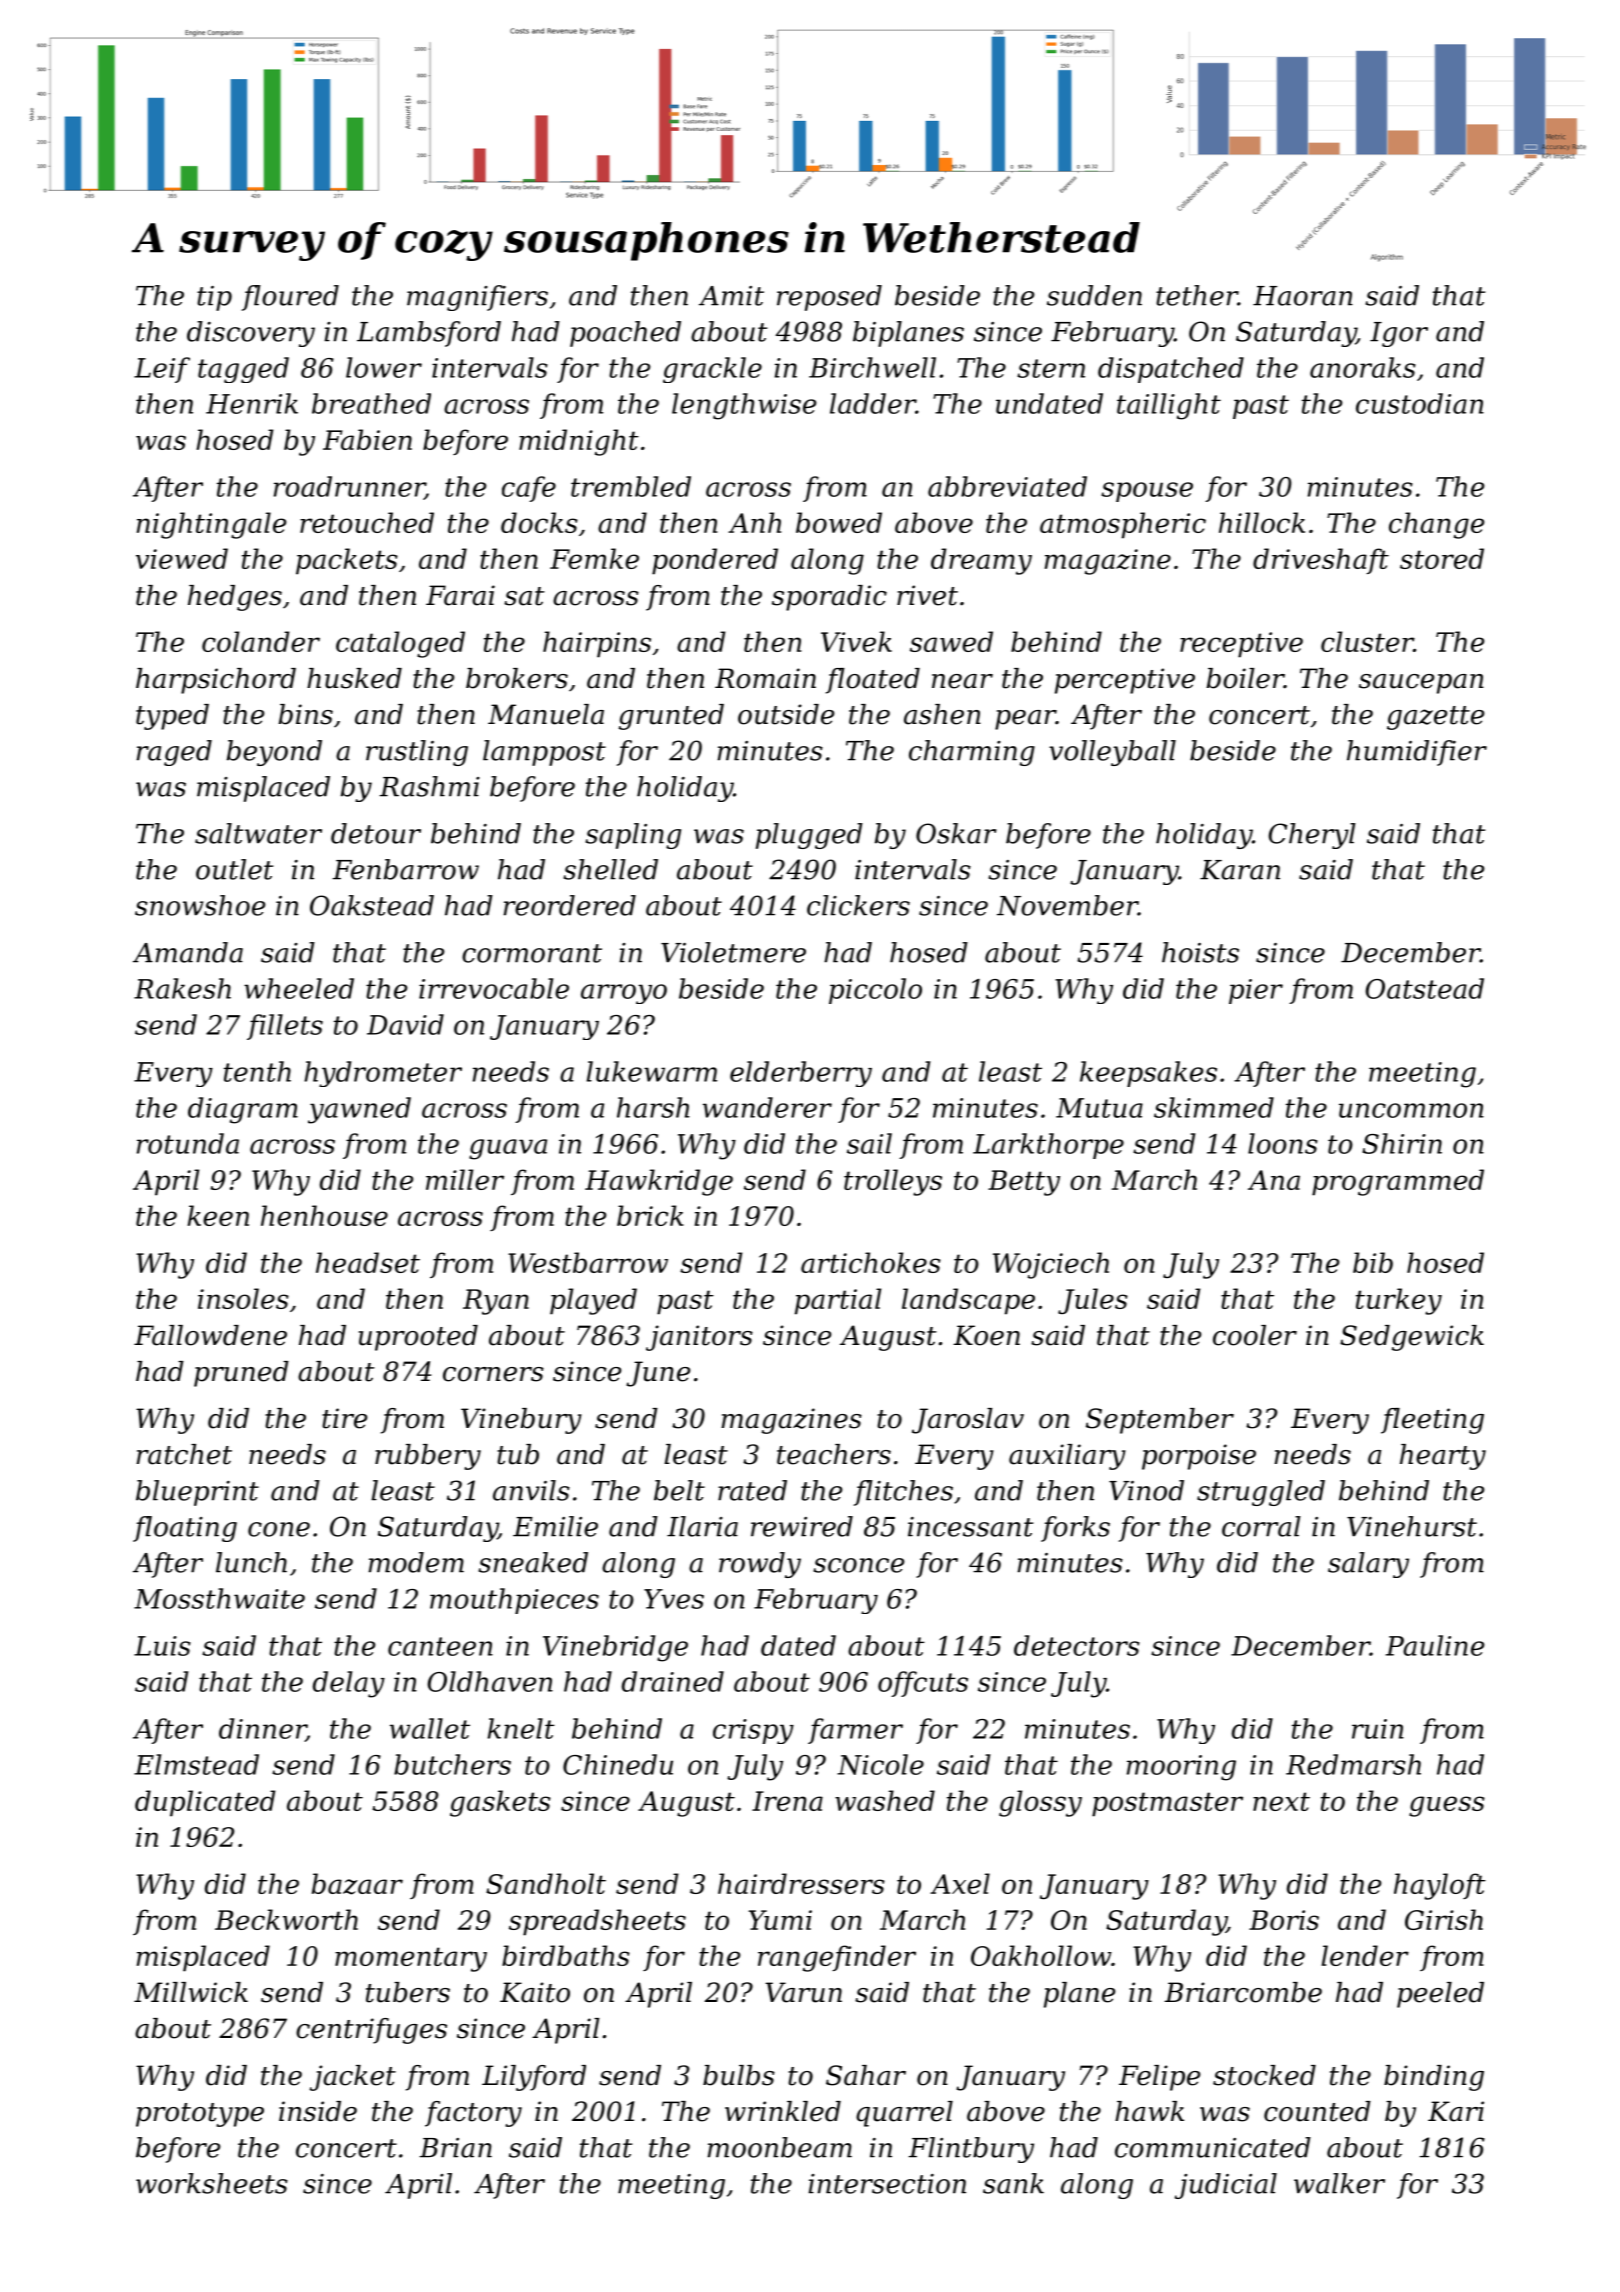  What do you see at coordinates (829, 298) in the screenshot?
I see `reposed` at bounding box center [829, 298].
